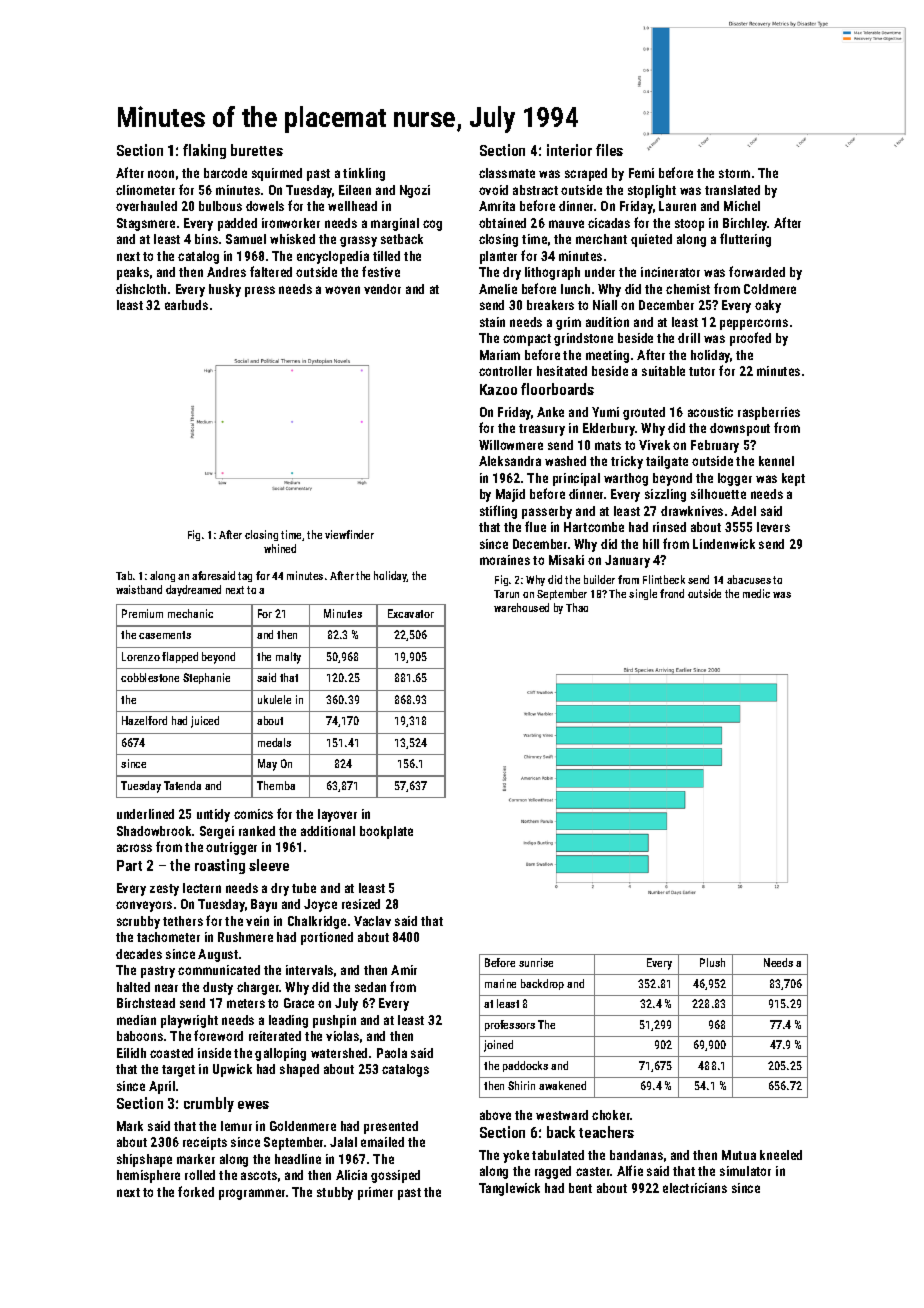  Describe the element at coordinates (246, 239) in the page. I see `Samuel` at that location.
